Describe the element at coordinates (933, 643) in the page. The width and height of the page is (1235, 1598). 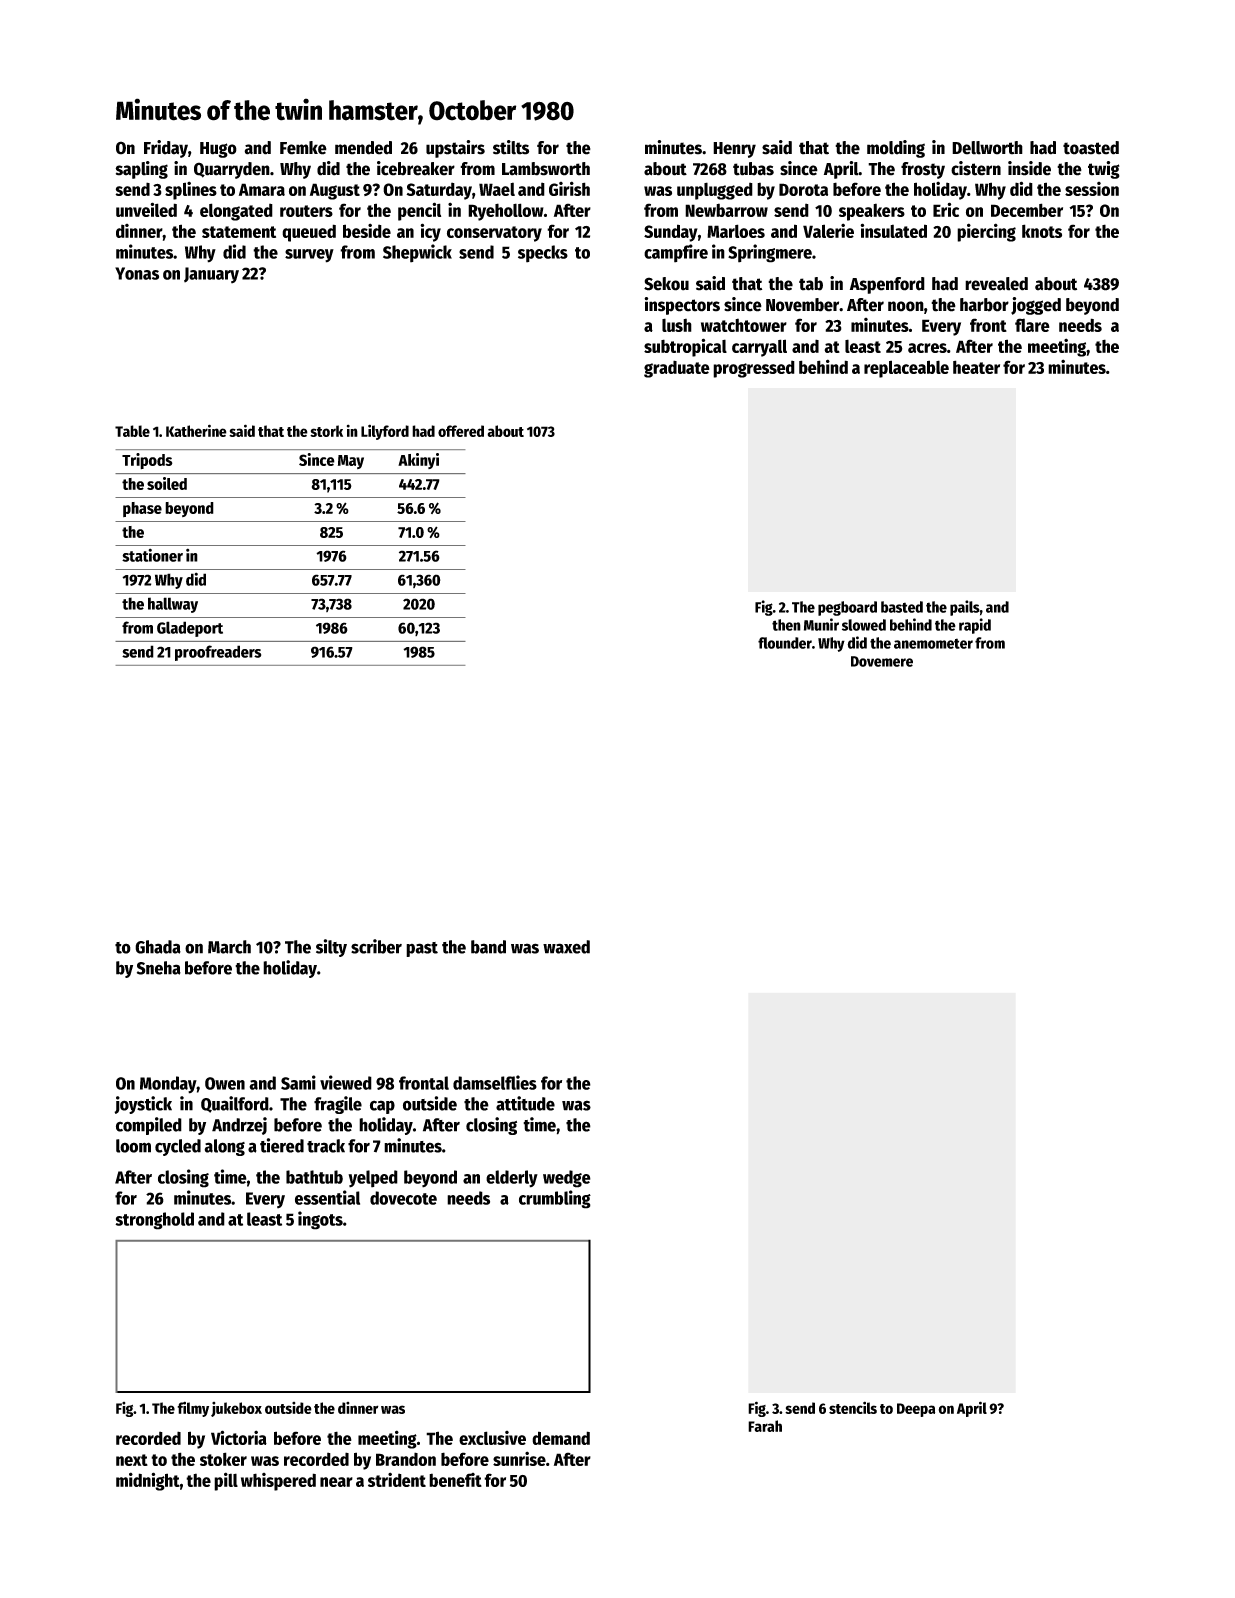
I see `anemometer` at that location.
